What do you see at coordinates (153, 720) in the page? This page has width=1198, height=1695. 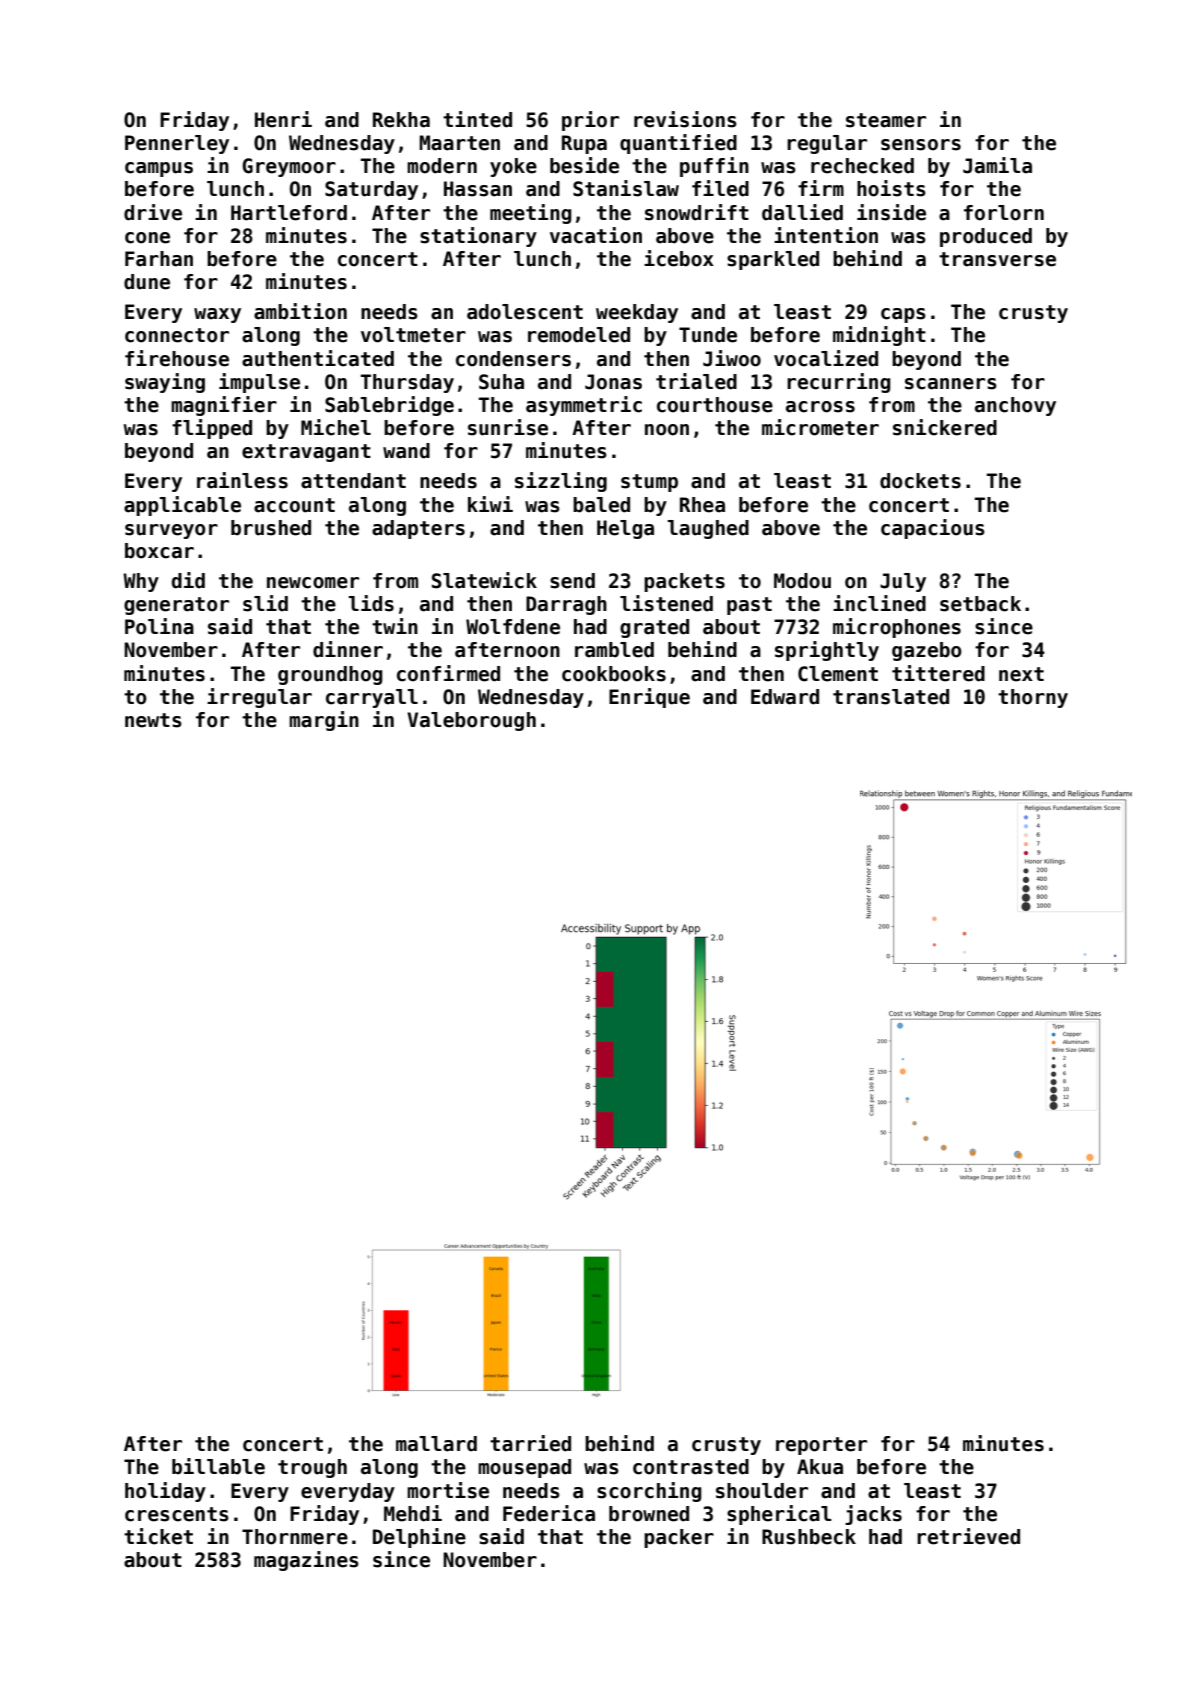 I see `newts` at bounding box center [153, 720].
